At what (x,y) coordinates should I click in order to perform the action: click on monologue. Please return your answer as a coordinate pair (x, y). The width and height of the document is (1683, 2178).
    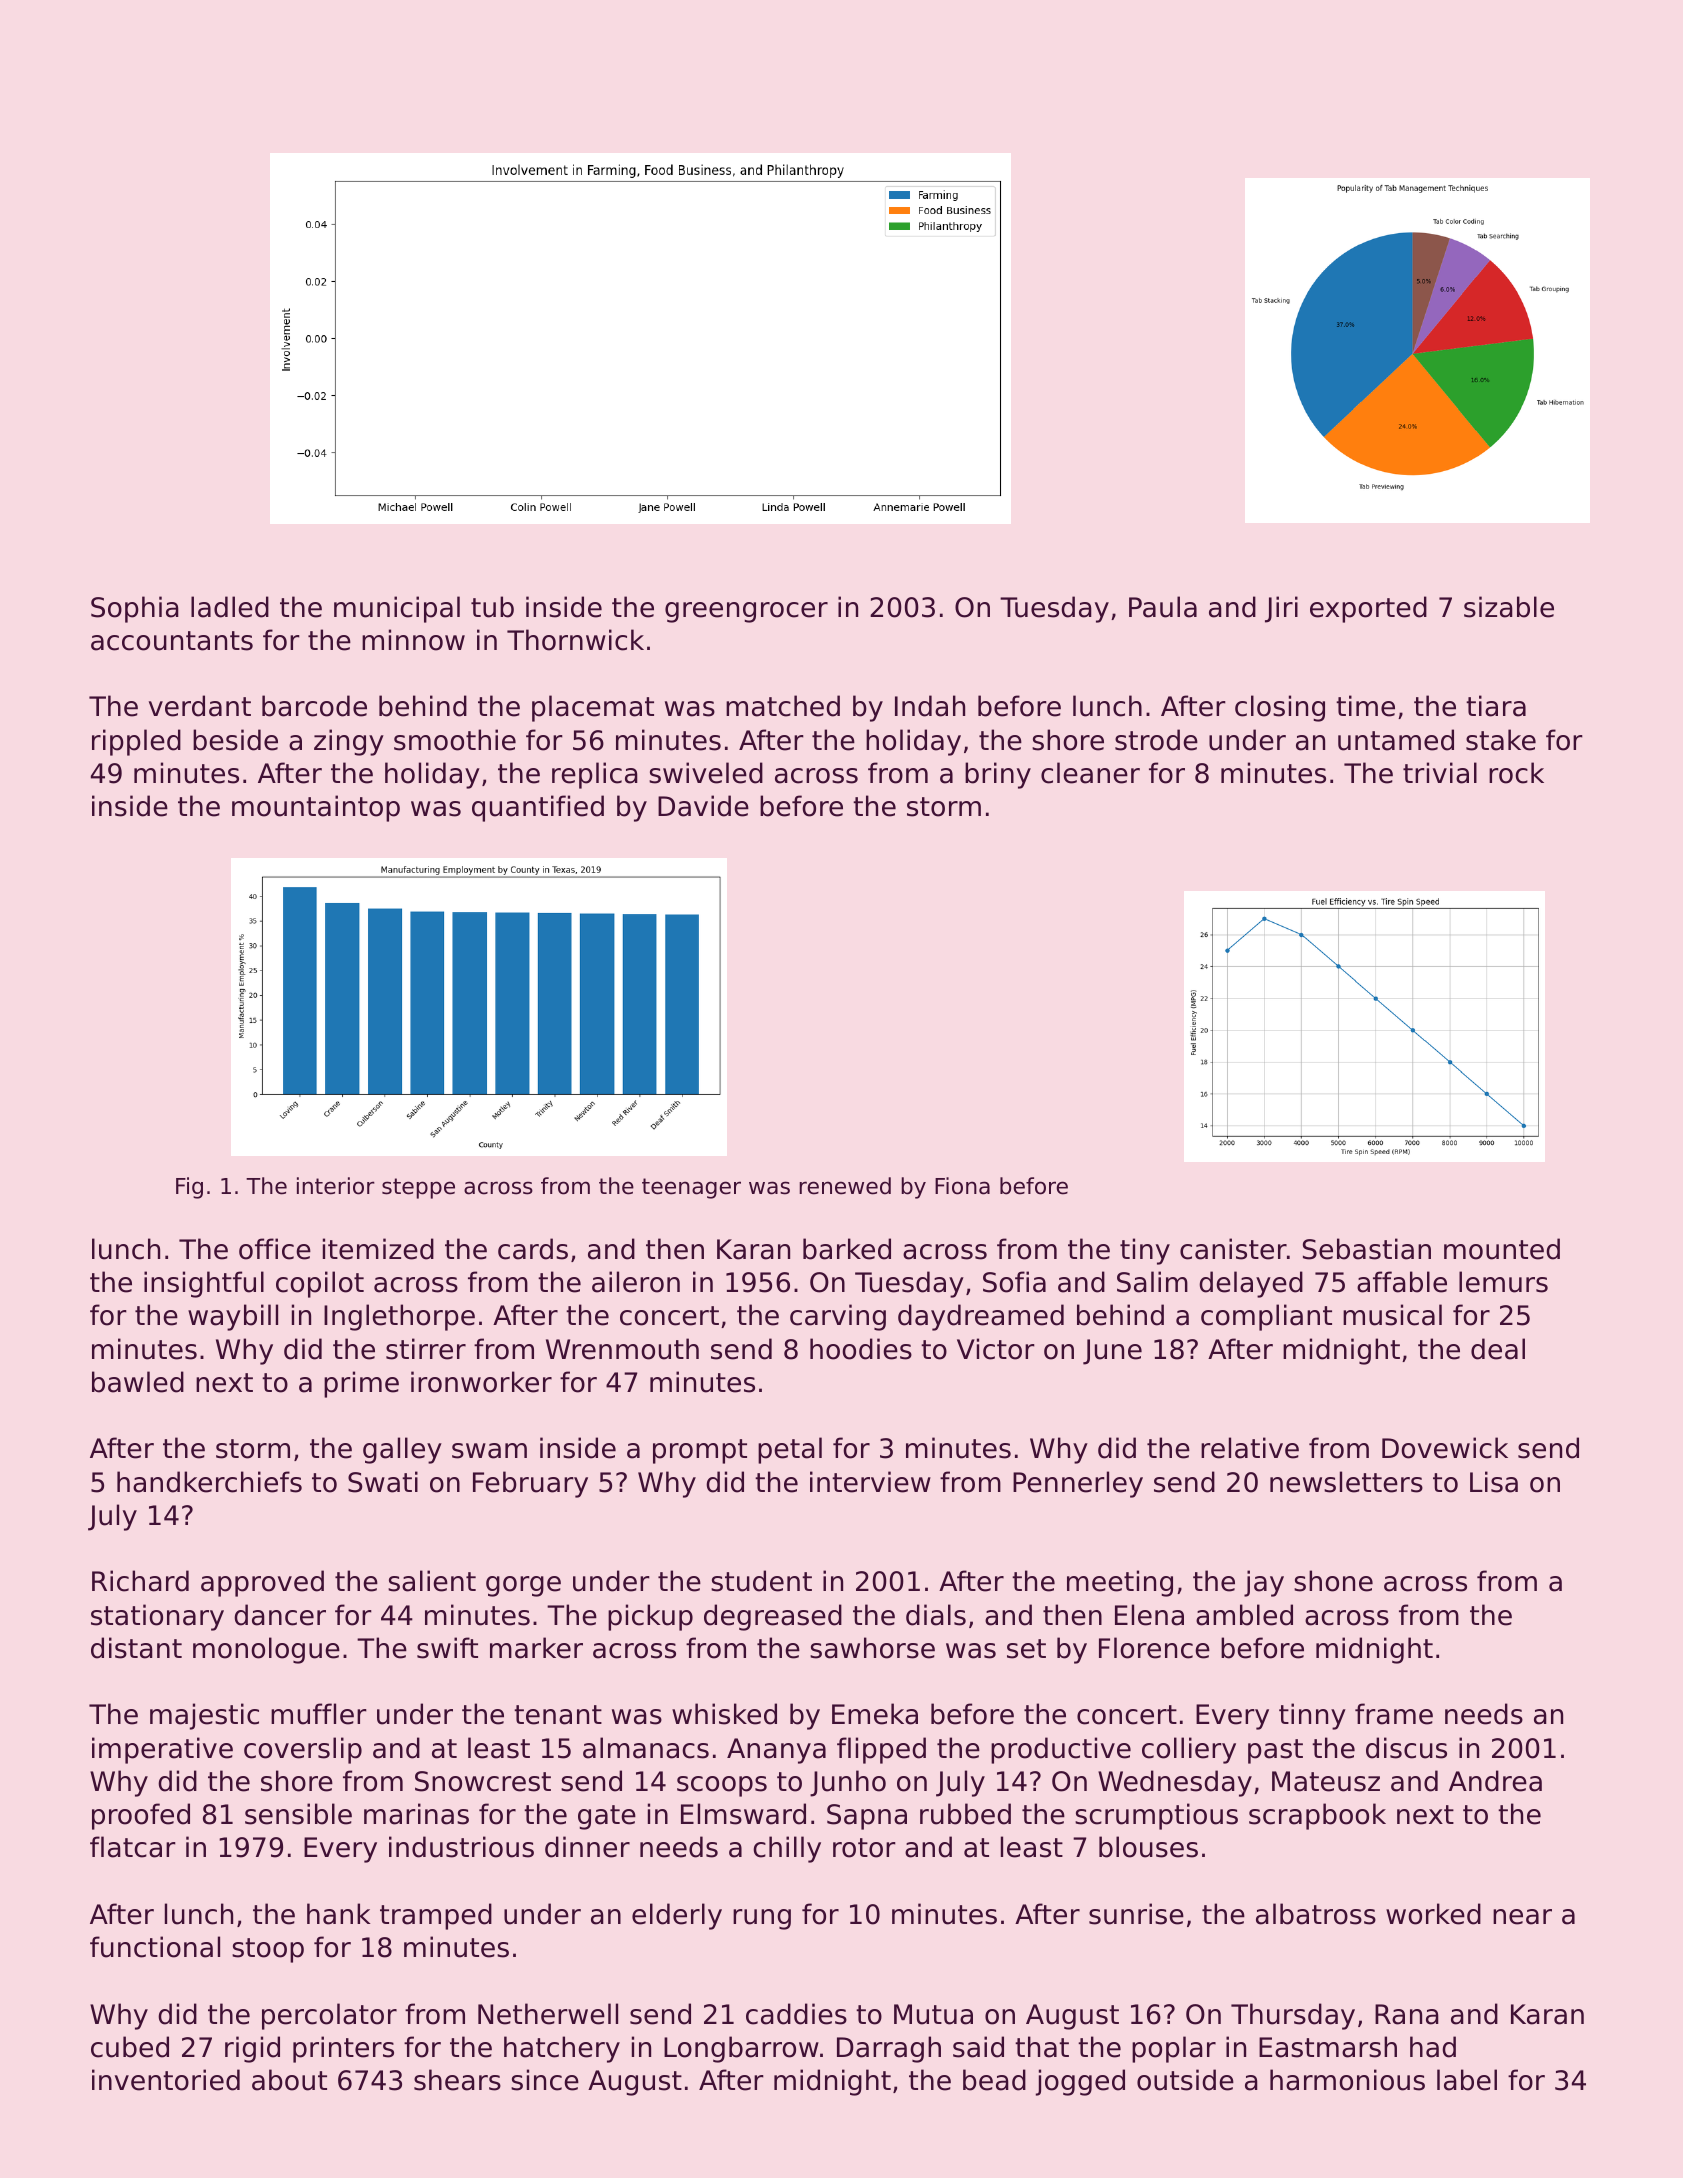
    Looking at the image, I should click on (266, 1650).
